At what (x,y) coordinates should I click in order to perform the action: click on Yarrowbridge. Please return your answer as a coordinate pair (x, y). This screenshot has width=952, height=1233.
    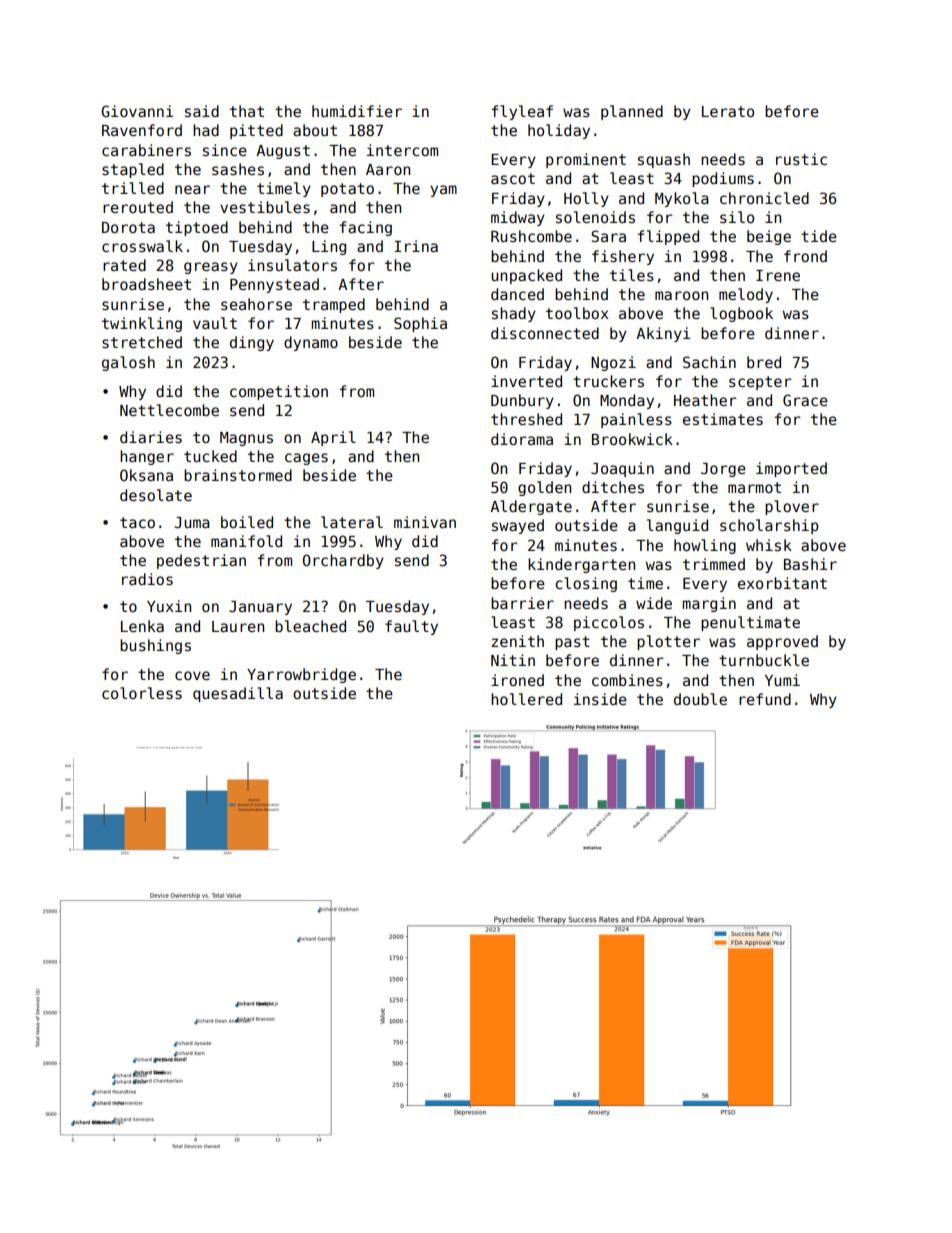
    Looking at the image, I should click on (301, 675).
